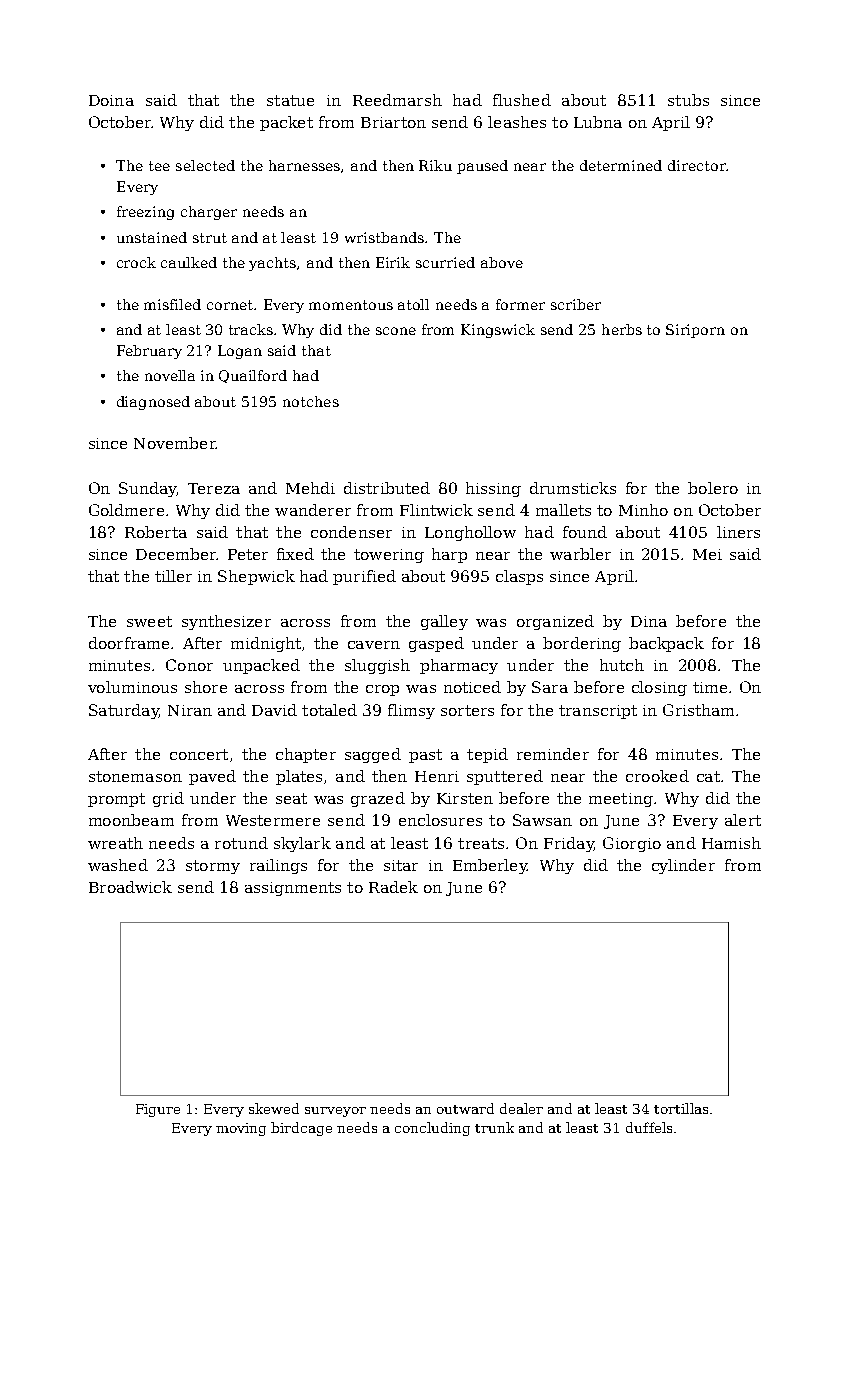  I want to click on harnesses, so click(304, 165).
